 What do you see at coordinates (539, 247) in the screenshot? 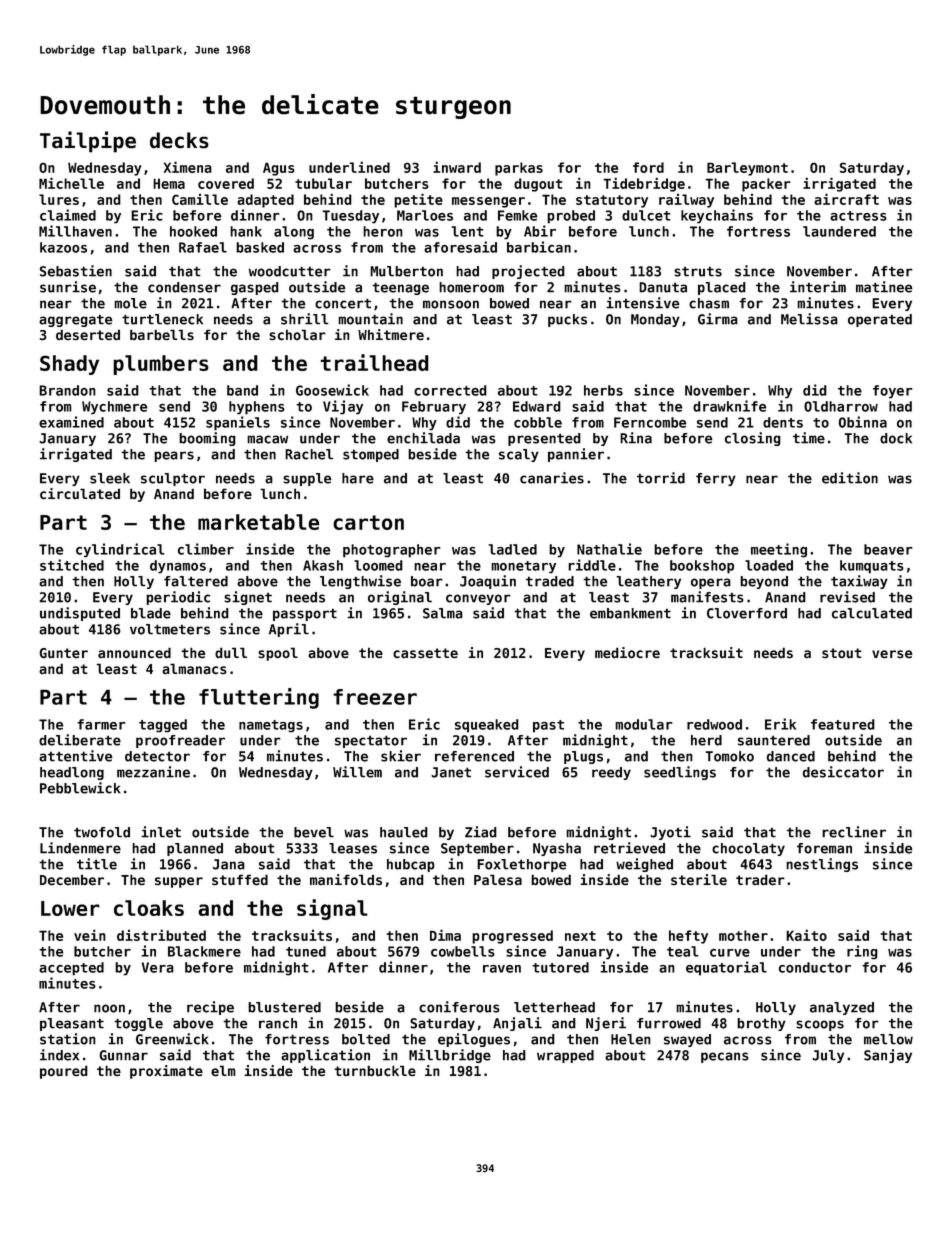
I see `barbican` at bounding box center [539, 247].
